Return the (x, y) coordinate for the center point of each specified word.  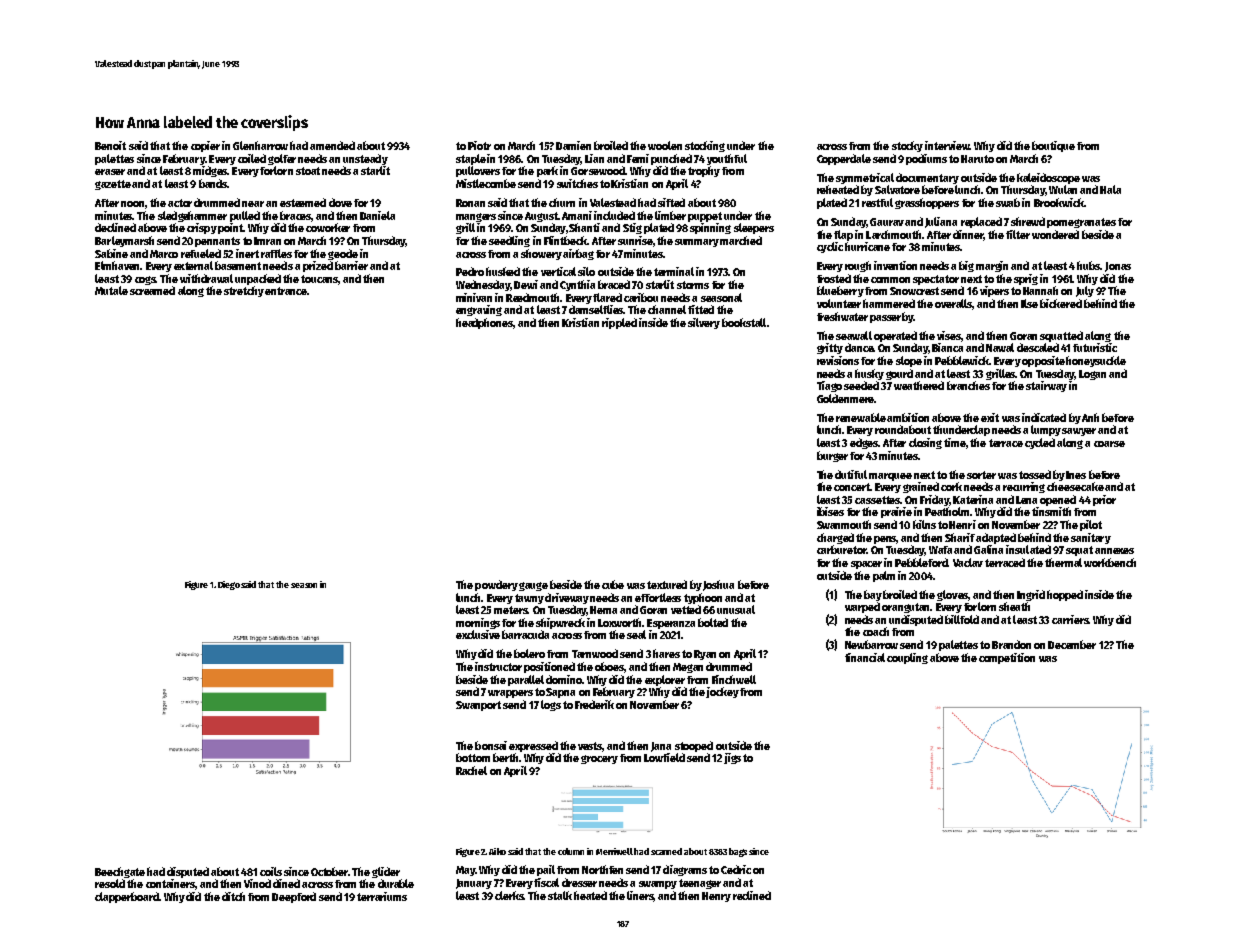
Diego (229, 585)
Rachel (471, 770)
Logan (1092, 375)
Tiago (829, 386)
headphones (485, 323)
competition (1007, 658)
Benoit (110, 145)
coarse (1109, 444)
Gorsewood (598, 170)
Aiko (497, 851)
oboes (610, 667)
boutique (1053, 146)
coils (271, 871)
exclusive (478, 634)
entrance (286, 291)
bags (738, 852)
